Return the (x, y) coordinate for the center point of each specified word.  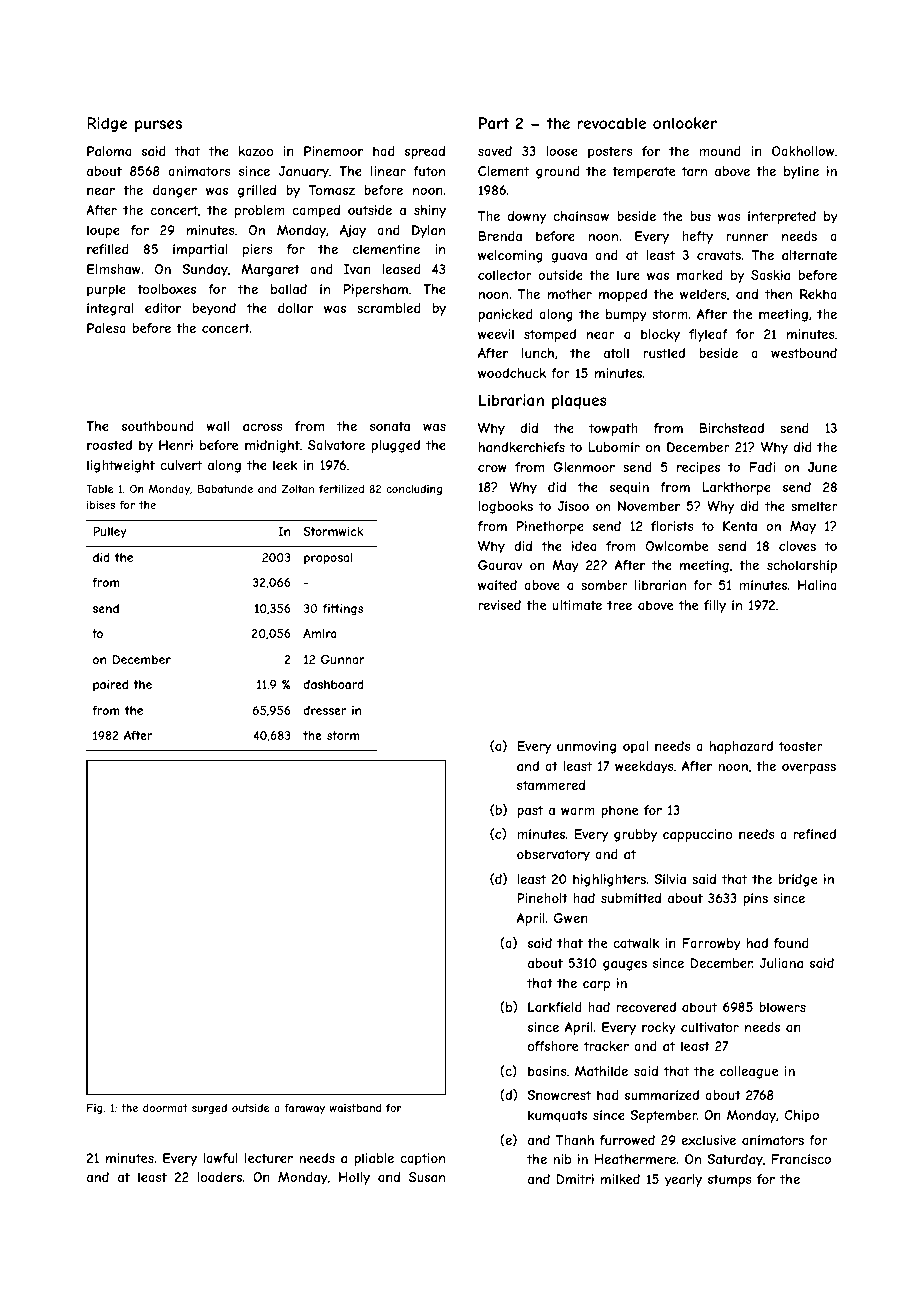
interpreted (782, 217)
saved (495, 151)
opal (635, 747)
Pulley (110, 532)
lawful (220, 1158)
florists (672, 526)
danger (175, 191)
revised (500, 605)
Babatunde (225, 488)
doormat (165, 1108)
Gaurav (500, 565)
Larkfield (555, 1007)
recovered (646, 1007)
